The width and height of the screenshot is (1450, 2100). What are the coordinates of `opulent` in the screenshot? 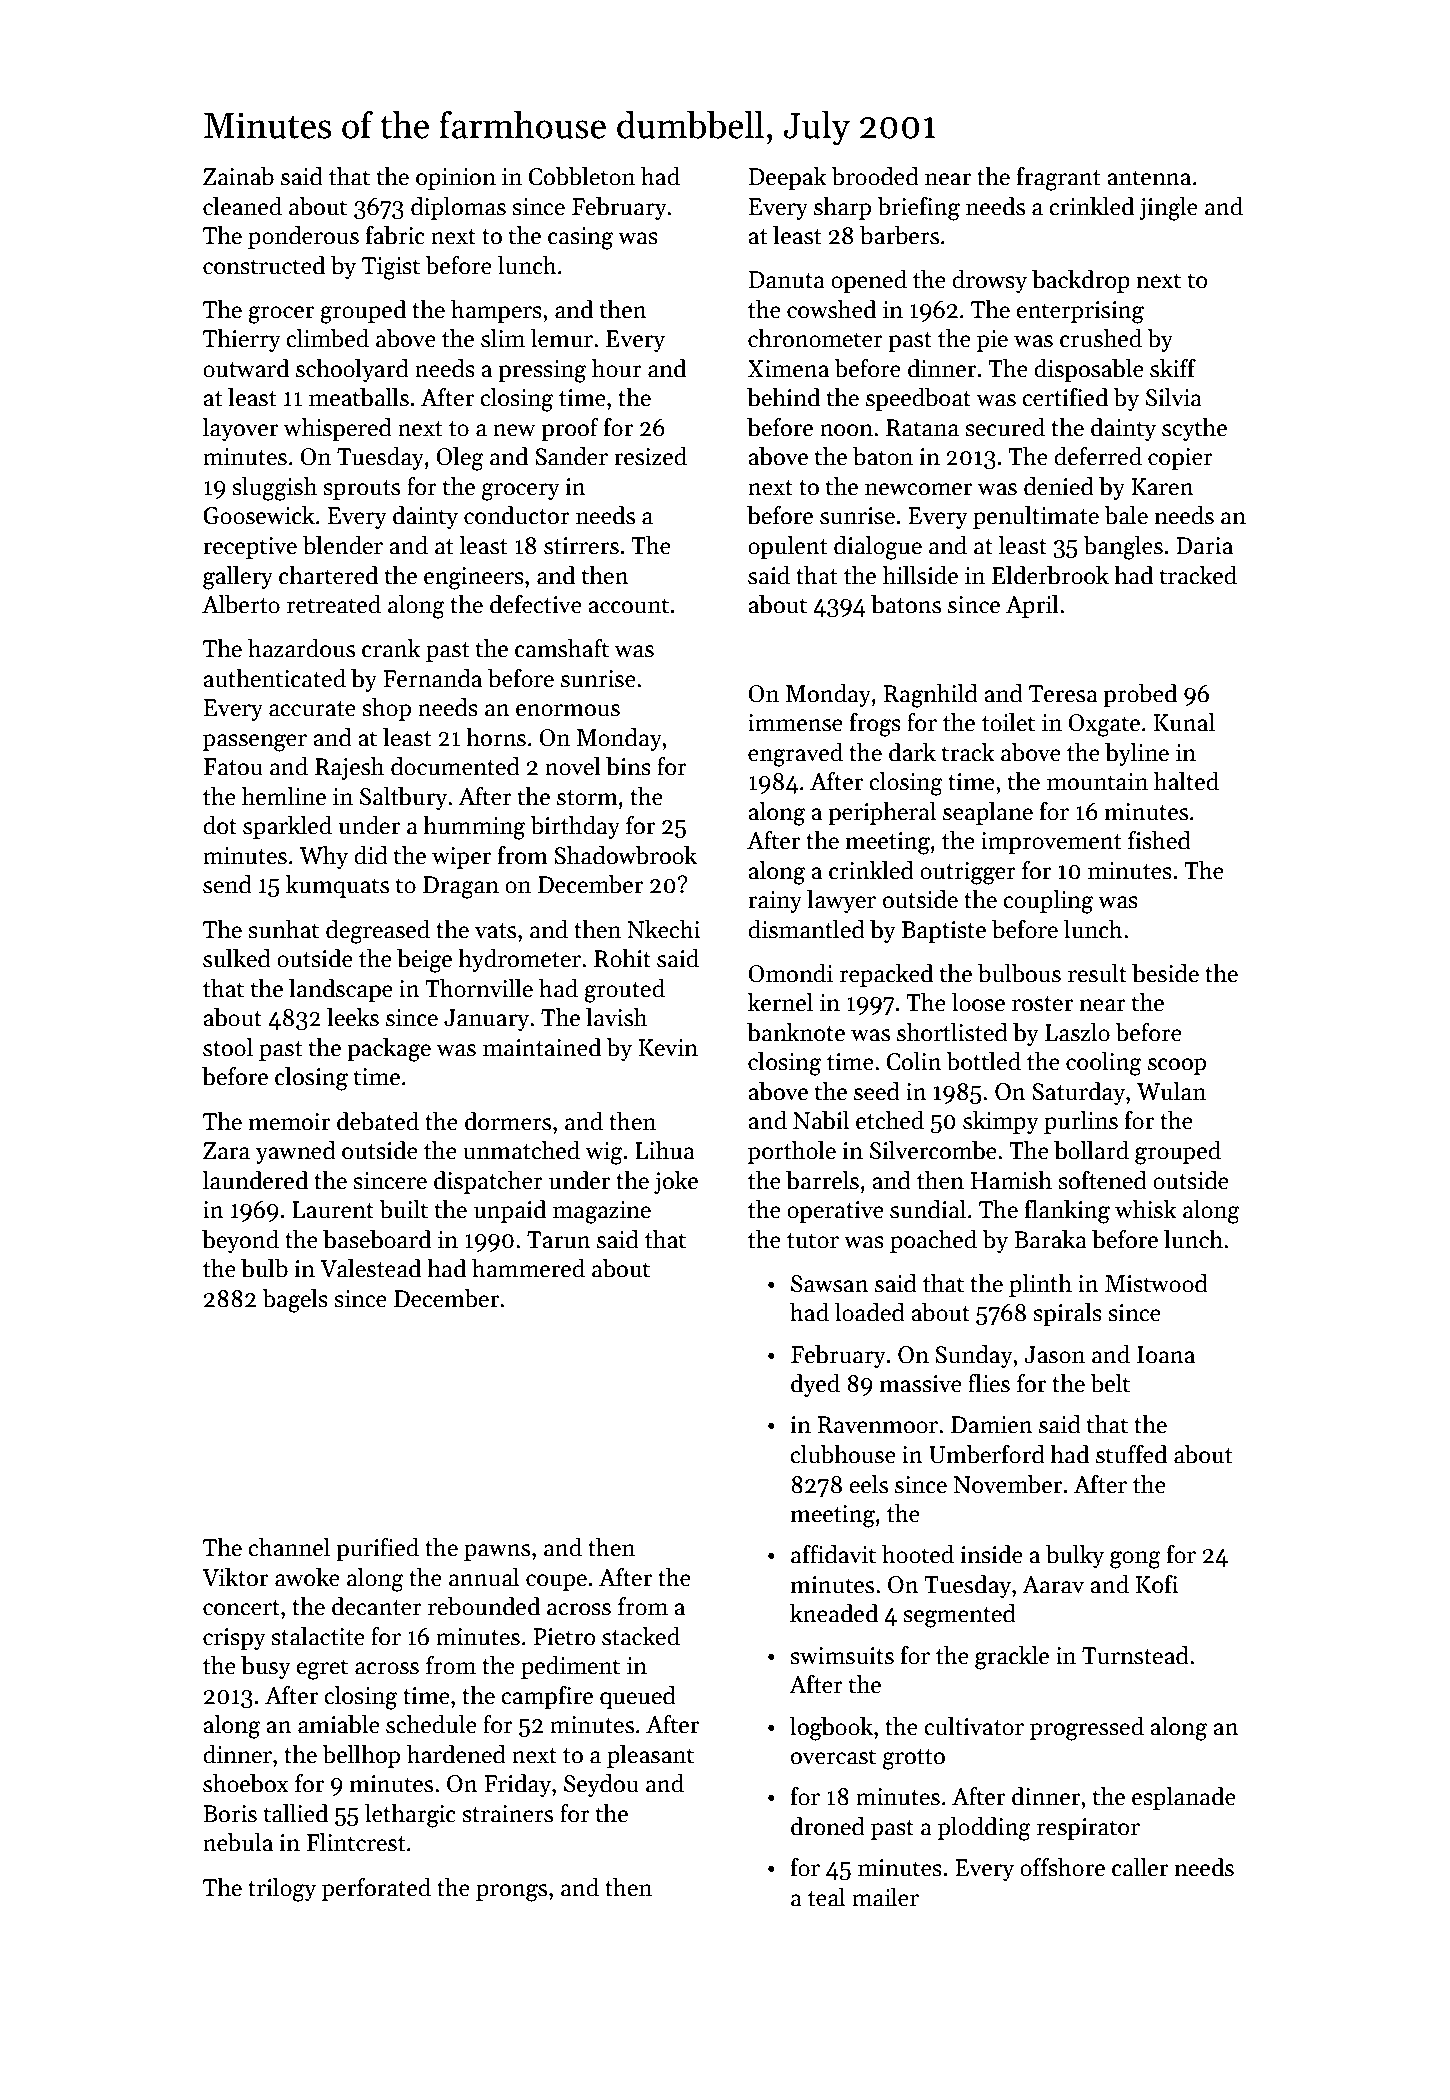 It's located at (788, 547).
